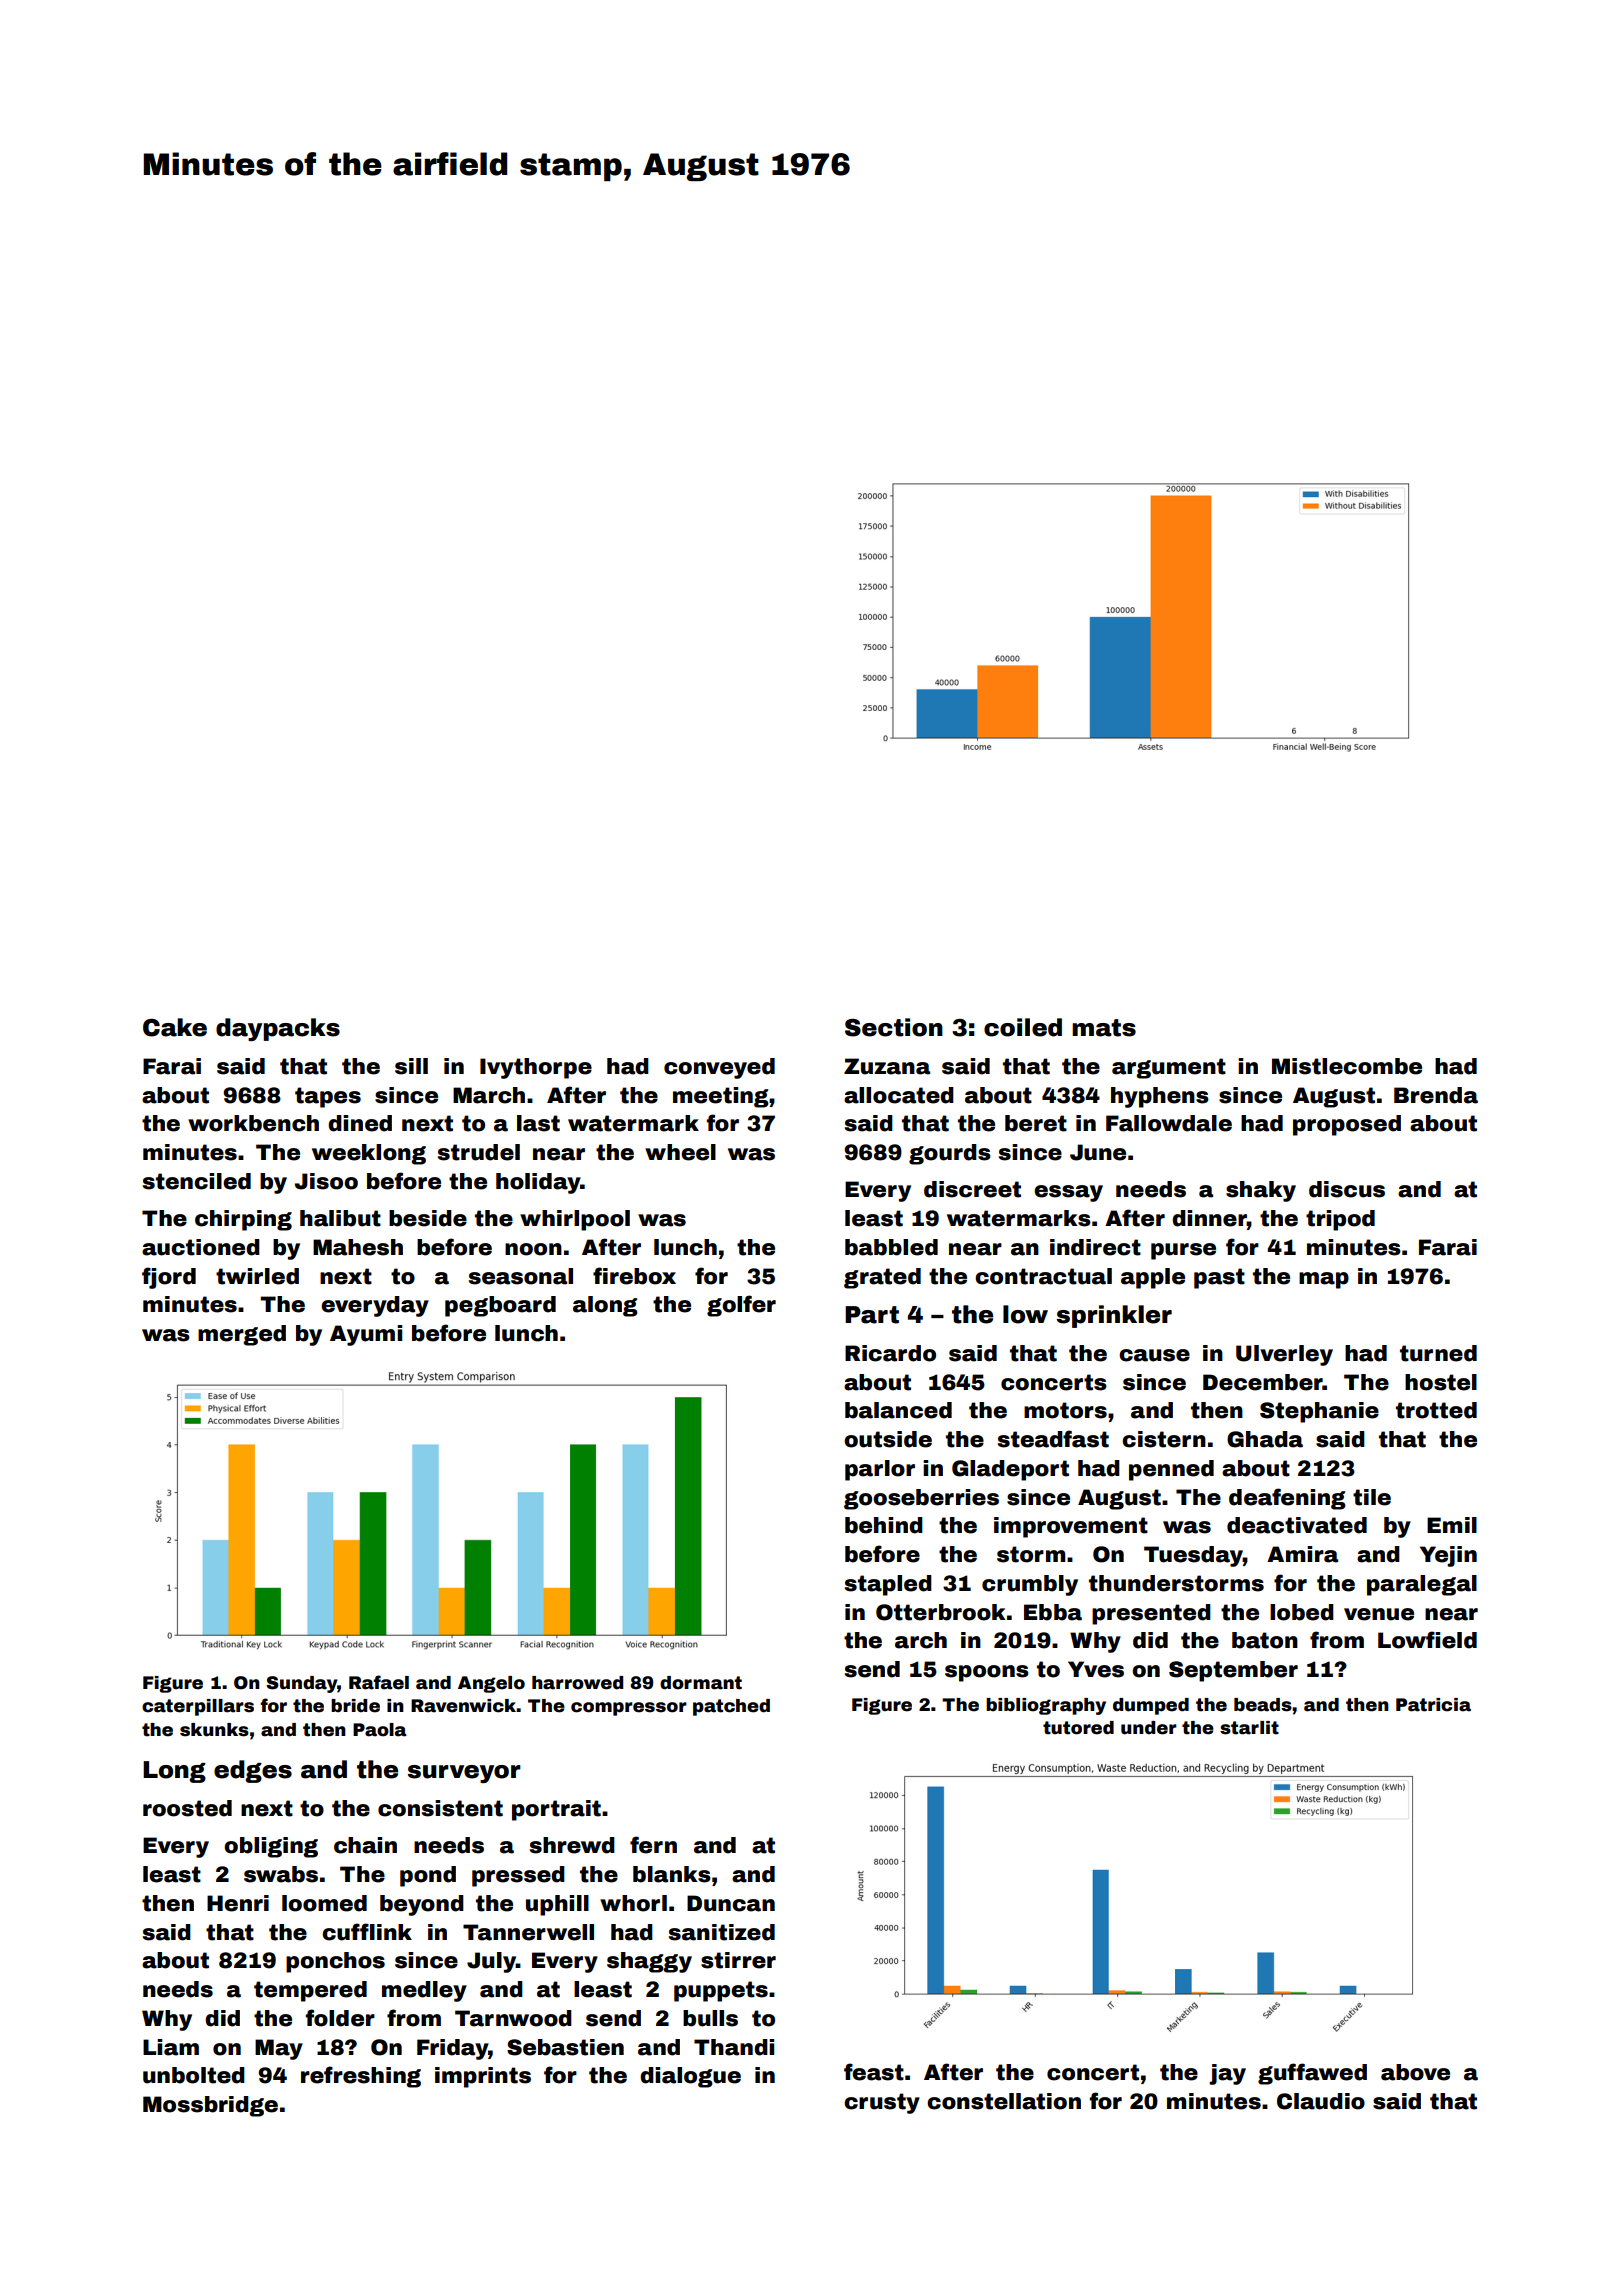 This image has width=1620, height=2292. Describe the element at coordinates (210, 2106) in the image. I see `Mossbridge` at that location.
